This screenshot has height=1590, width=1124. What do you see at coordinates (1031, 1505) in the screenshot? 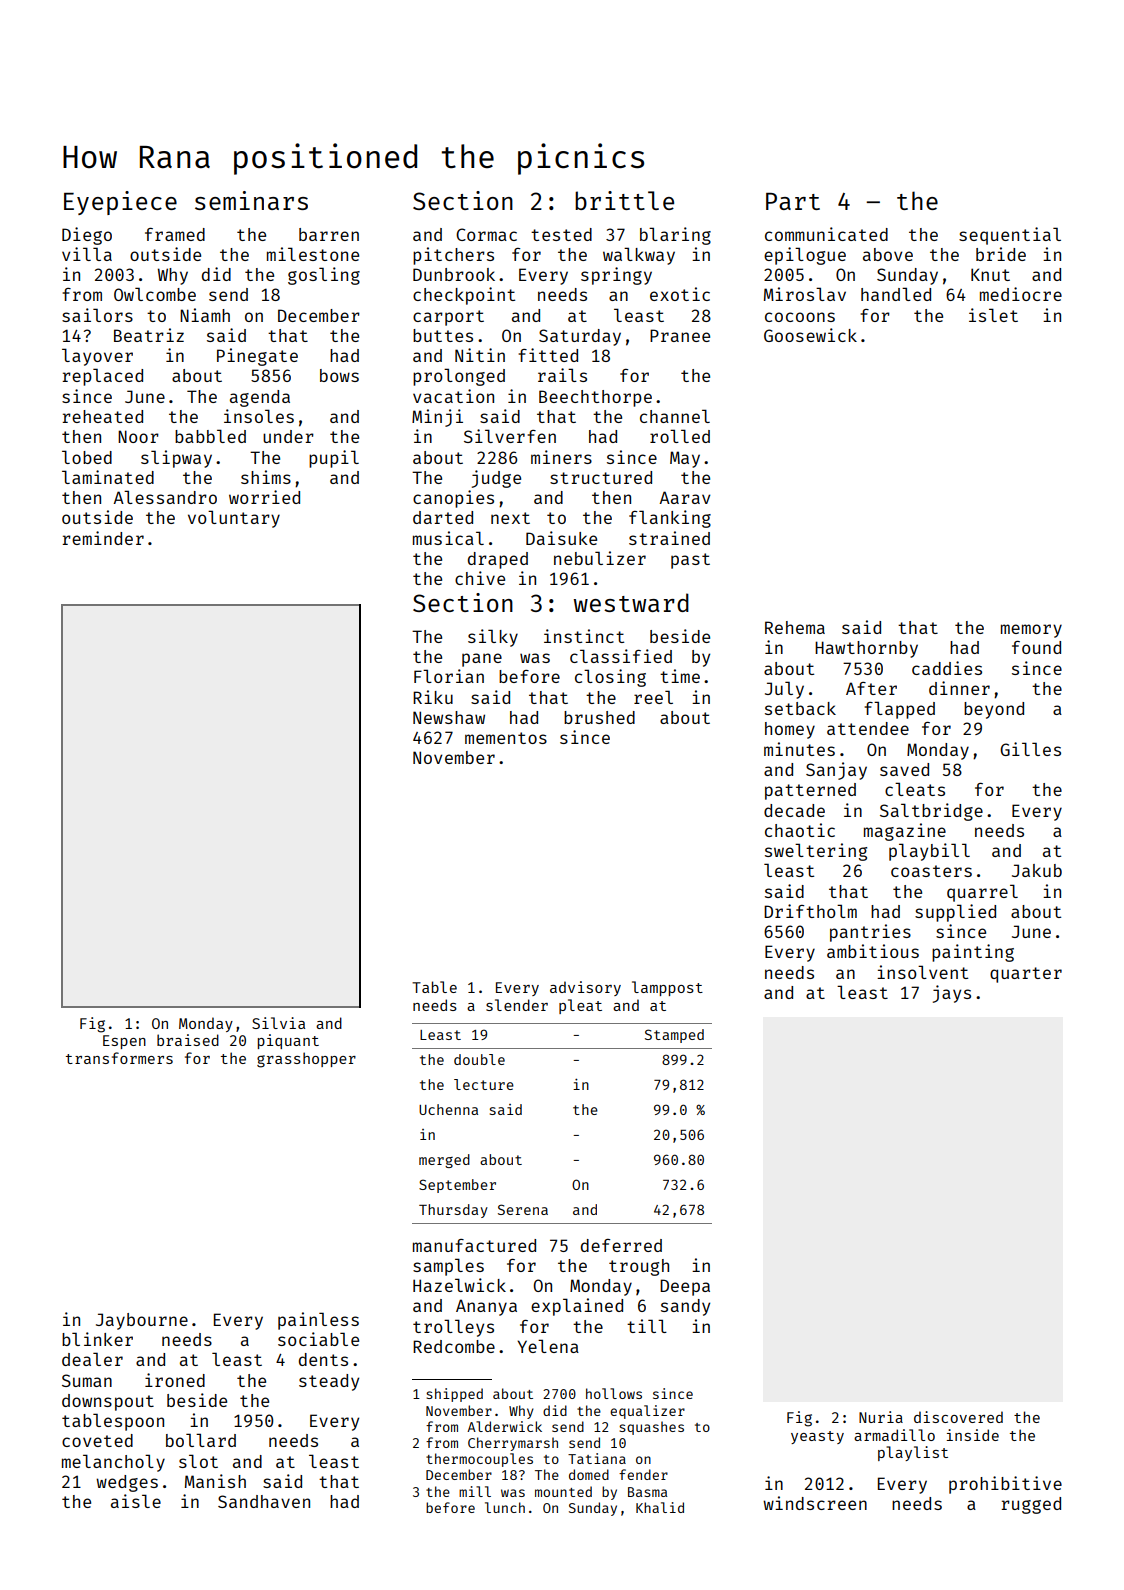
I see `rugged` at bounding box center [1031, 1505].
